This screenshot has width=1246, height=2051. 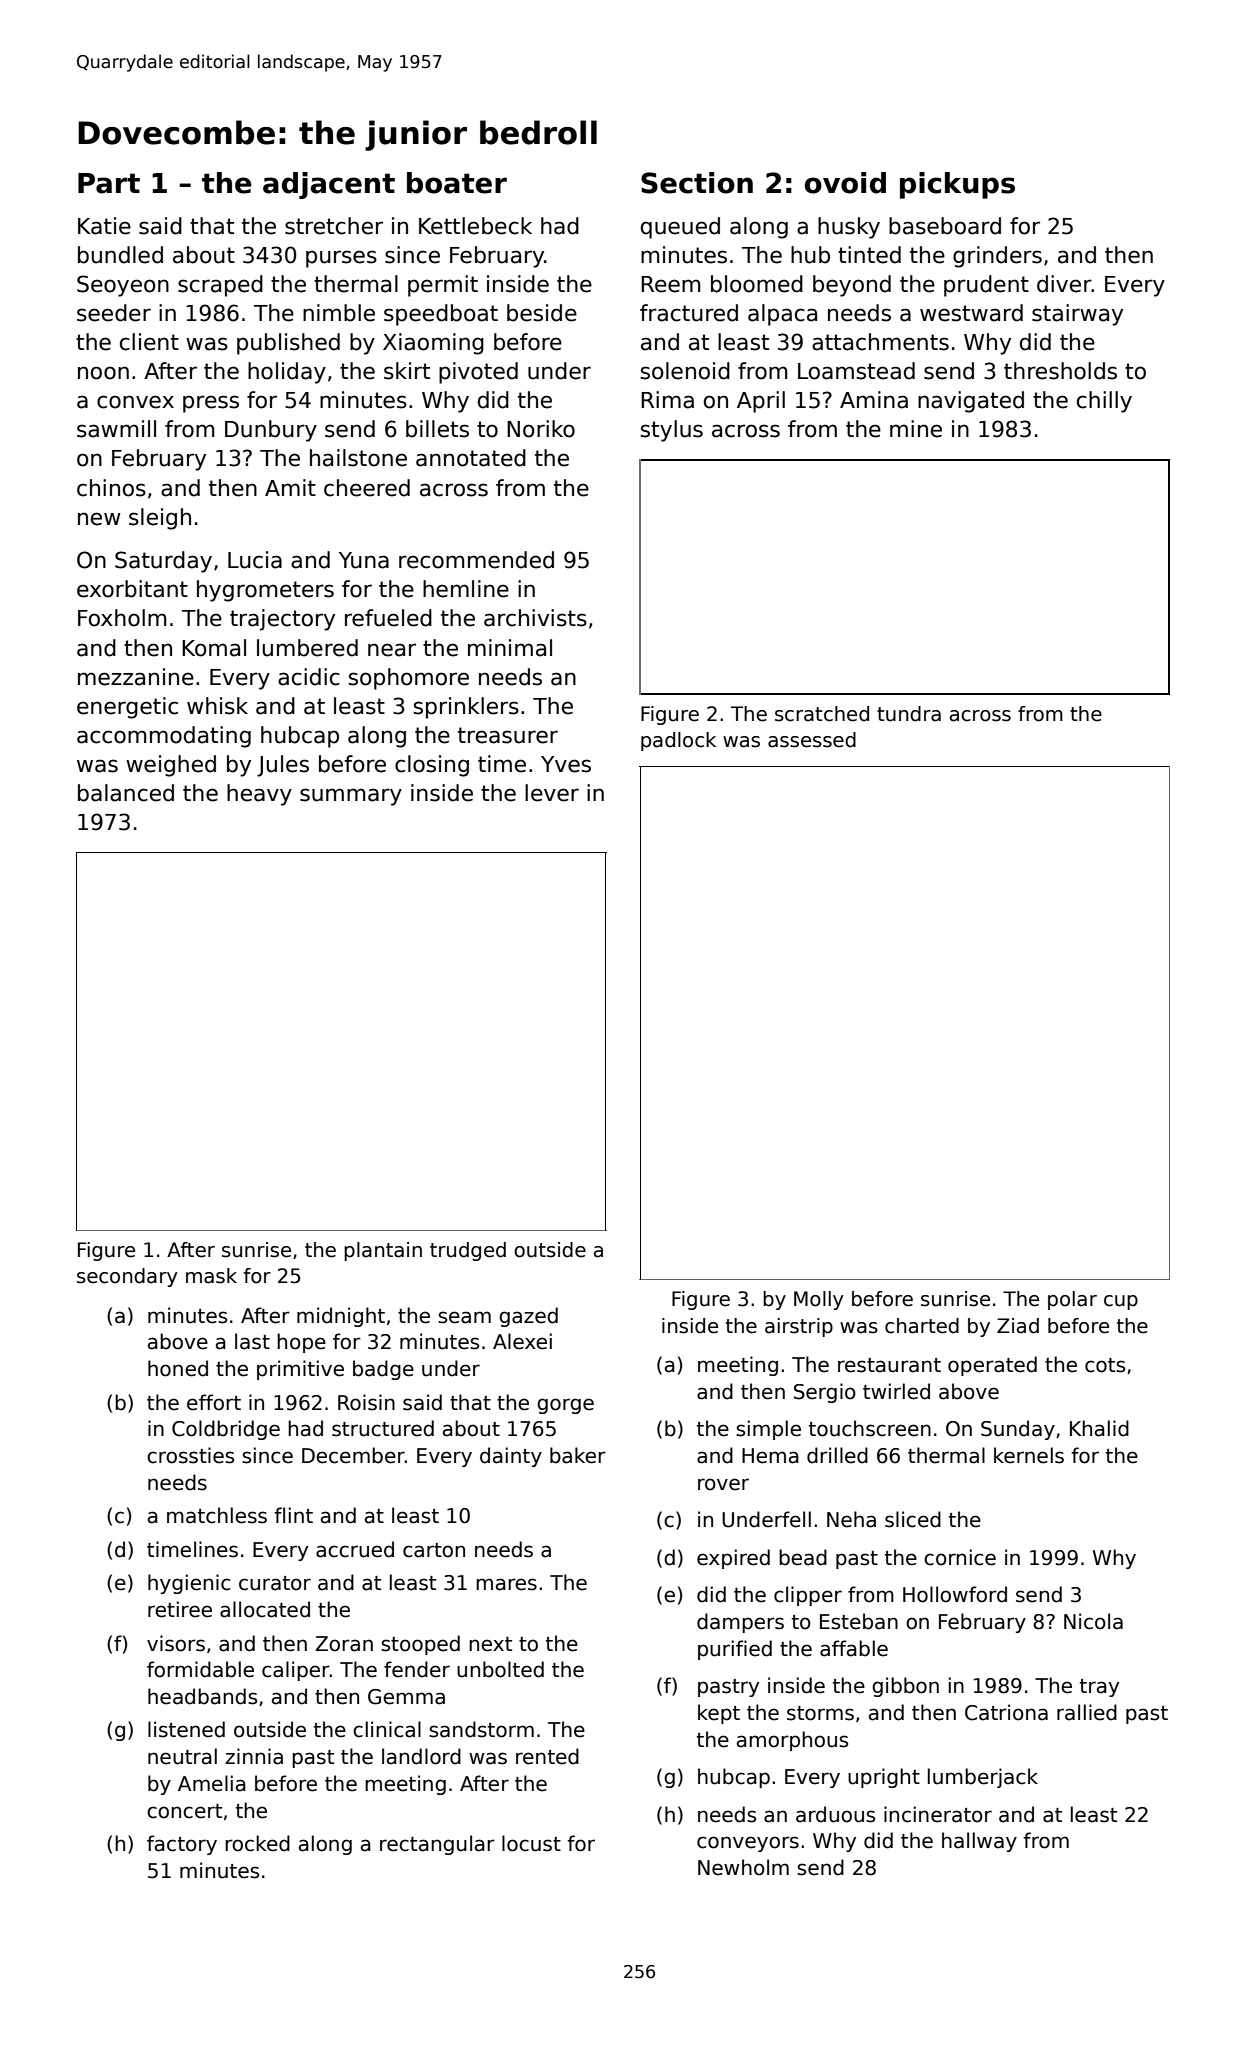 I want to click on retiree, so click(x=180, y=1609).
